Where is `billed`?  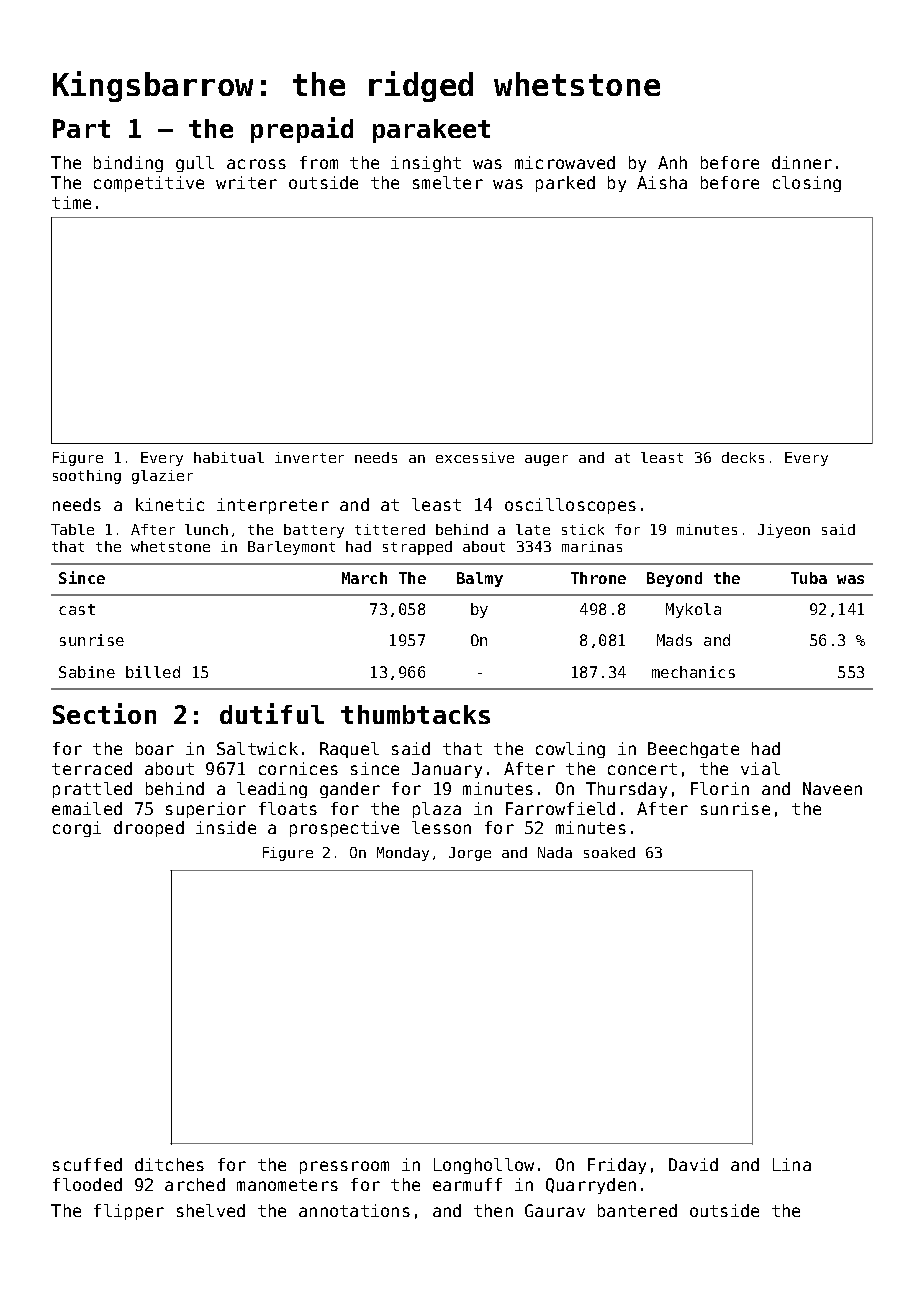 billed is located at coordinates (153, 672).
